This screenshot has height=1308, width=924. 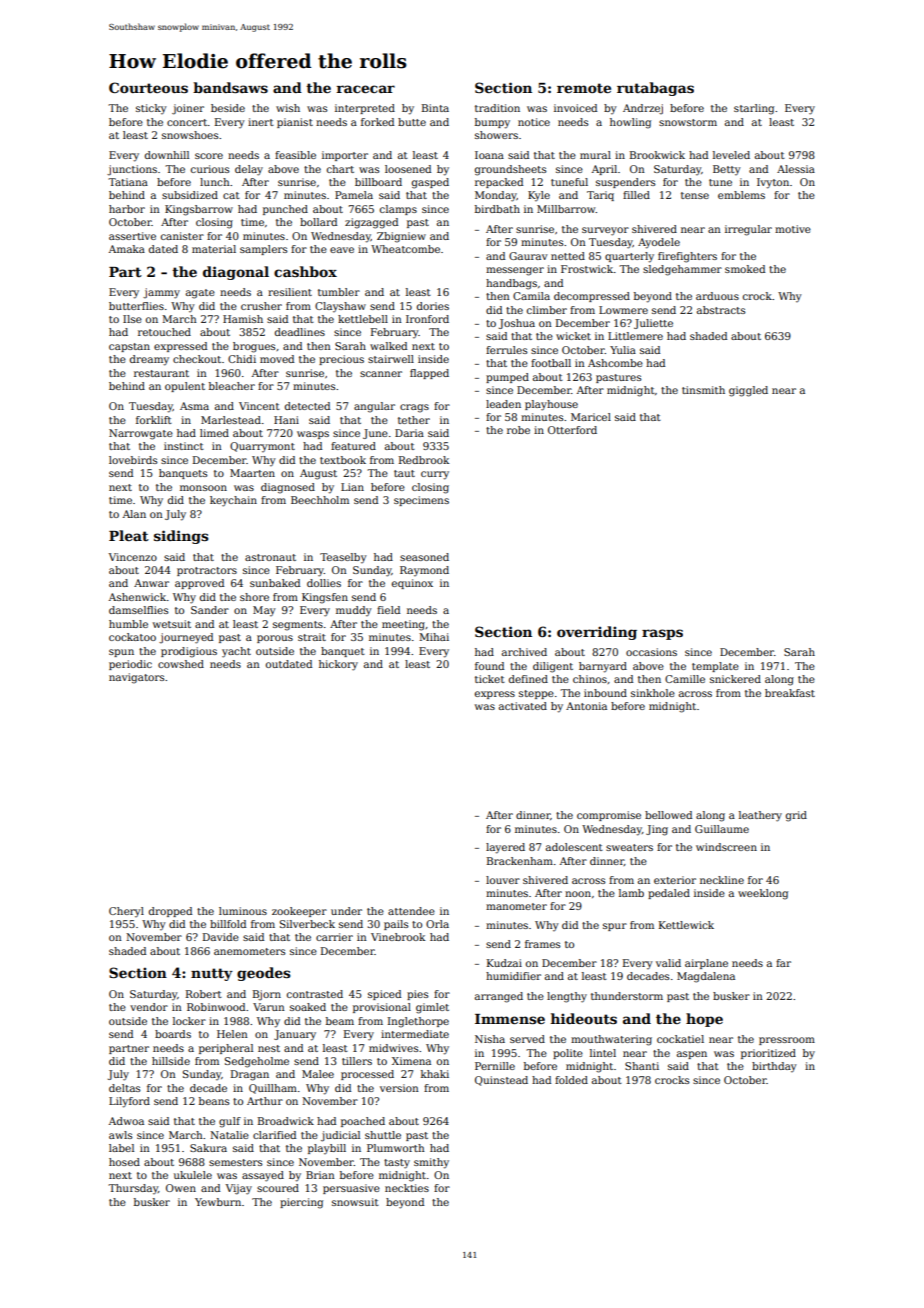 I want to click on processed, so click(x=367, y=1075).
